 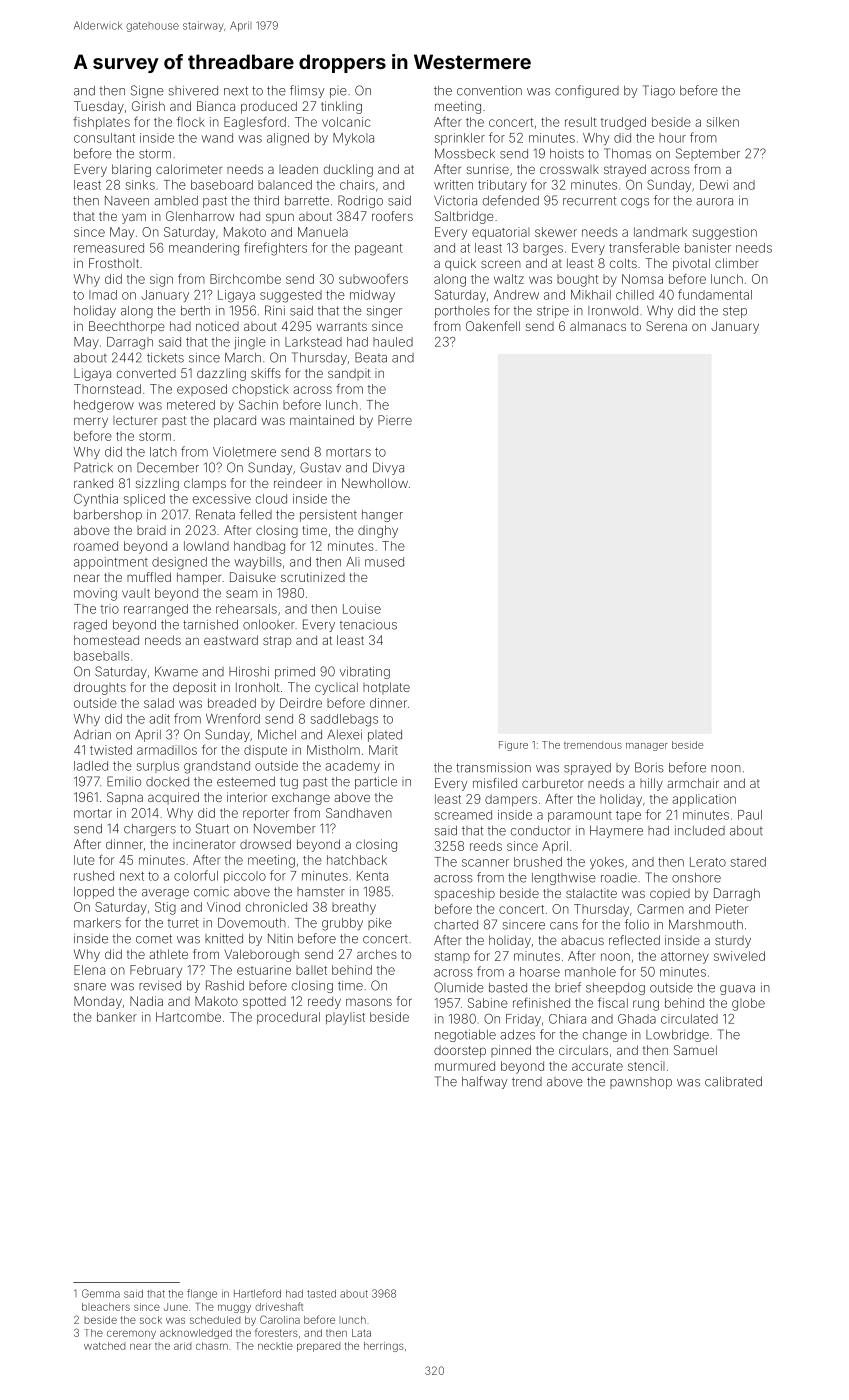 What do you see at coordinates (289, 783) in the document?
I see `tug` at bounding box center [289, 783].
